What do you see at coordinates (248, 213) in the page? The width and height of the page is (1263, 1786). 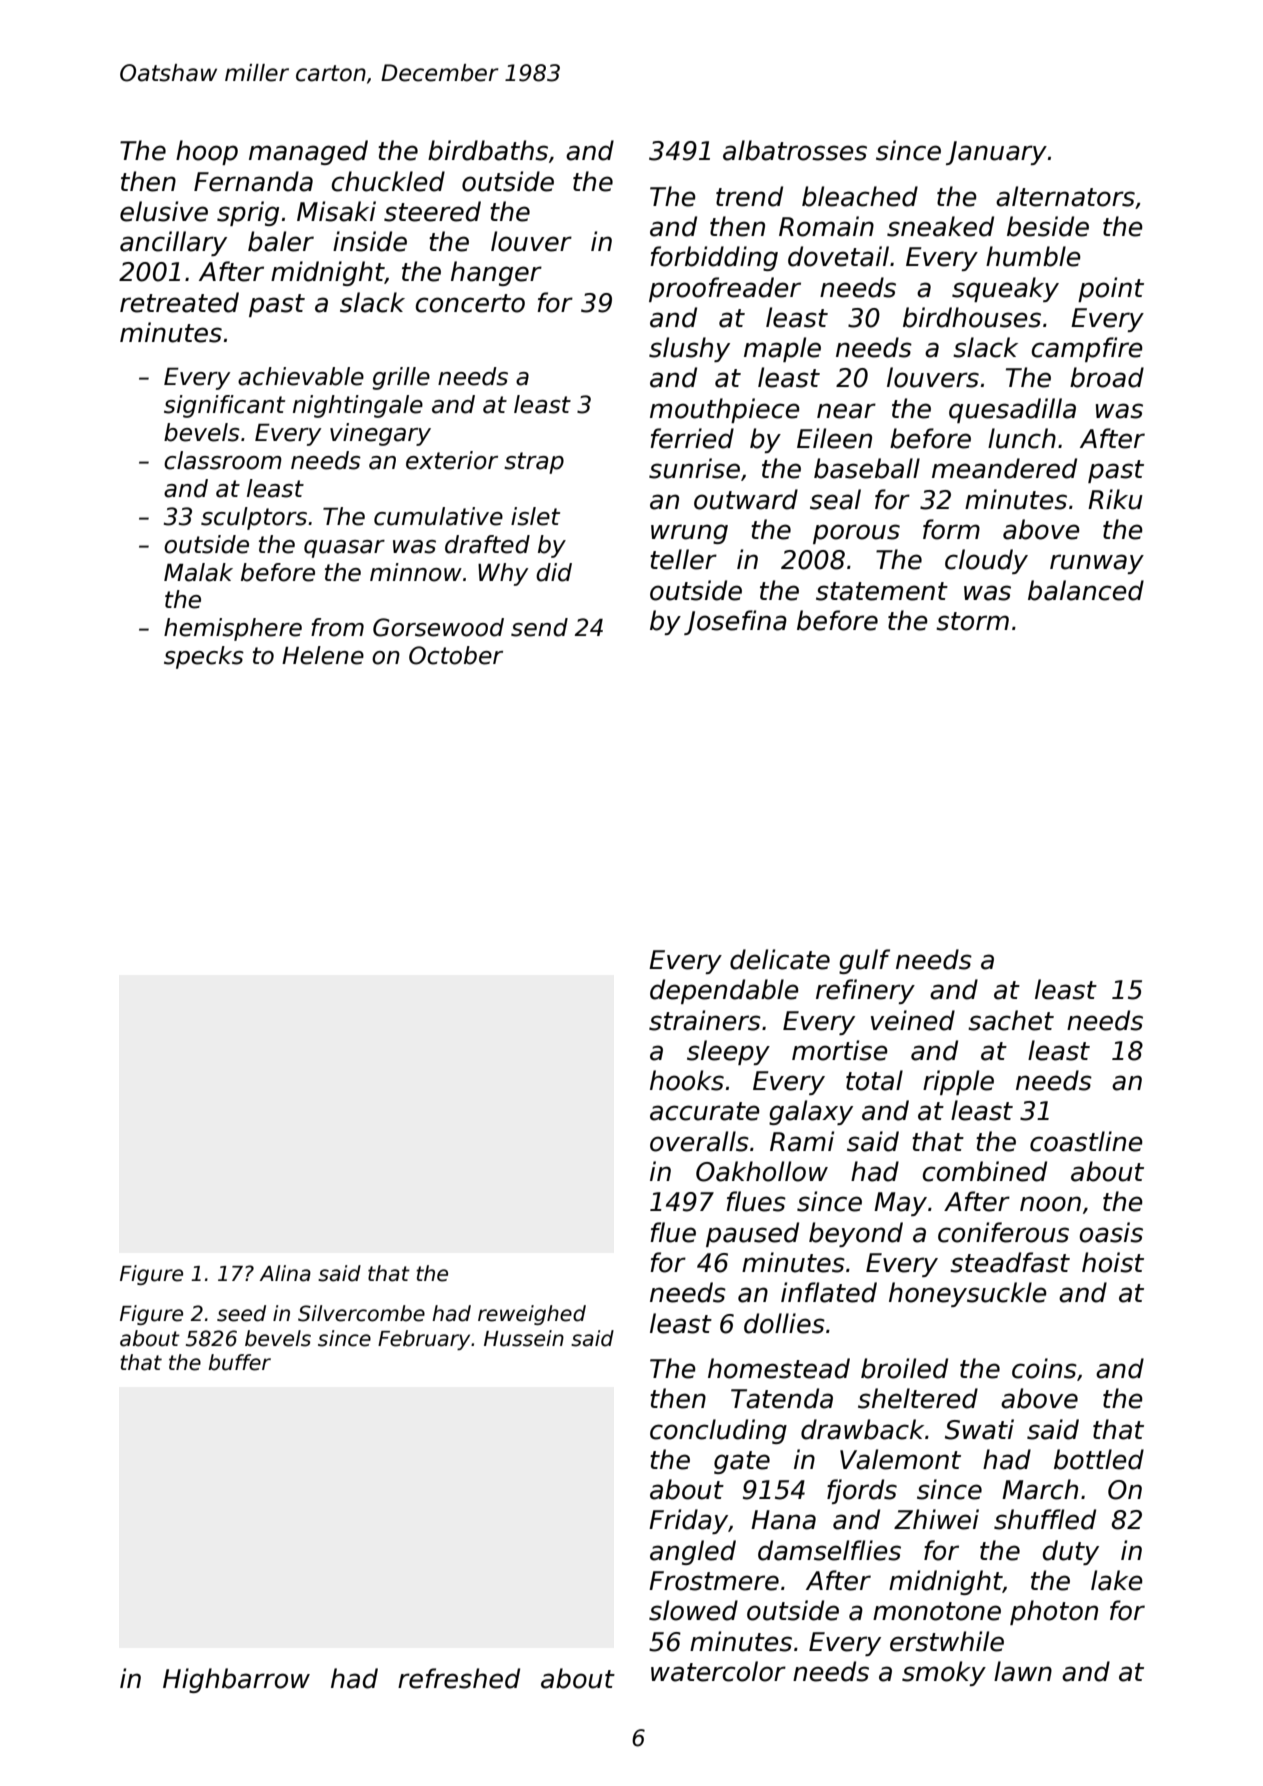 I see `sprig` at bounding box center [248, 213].
